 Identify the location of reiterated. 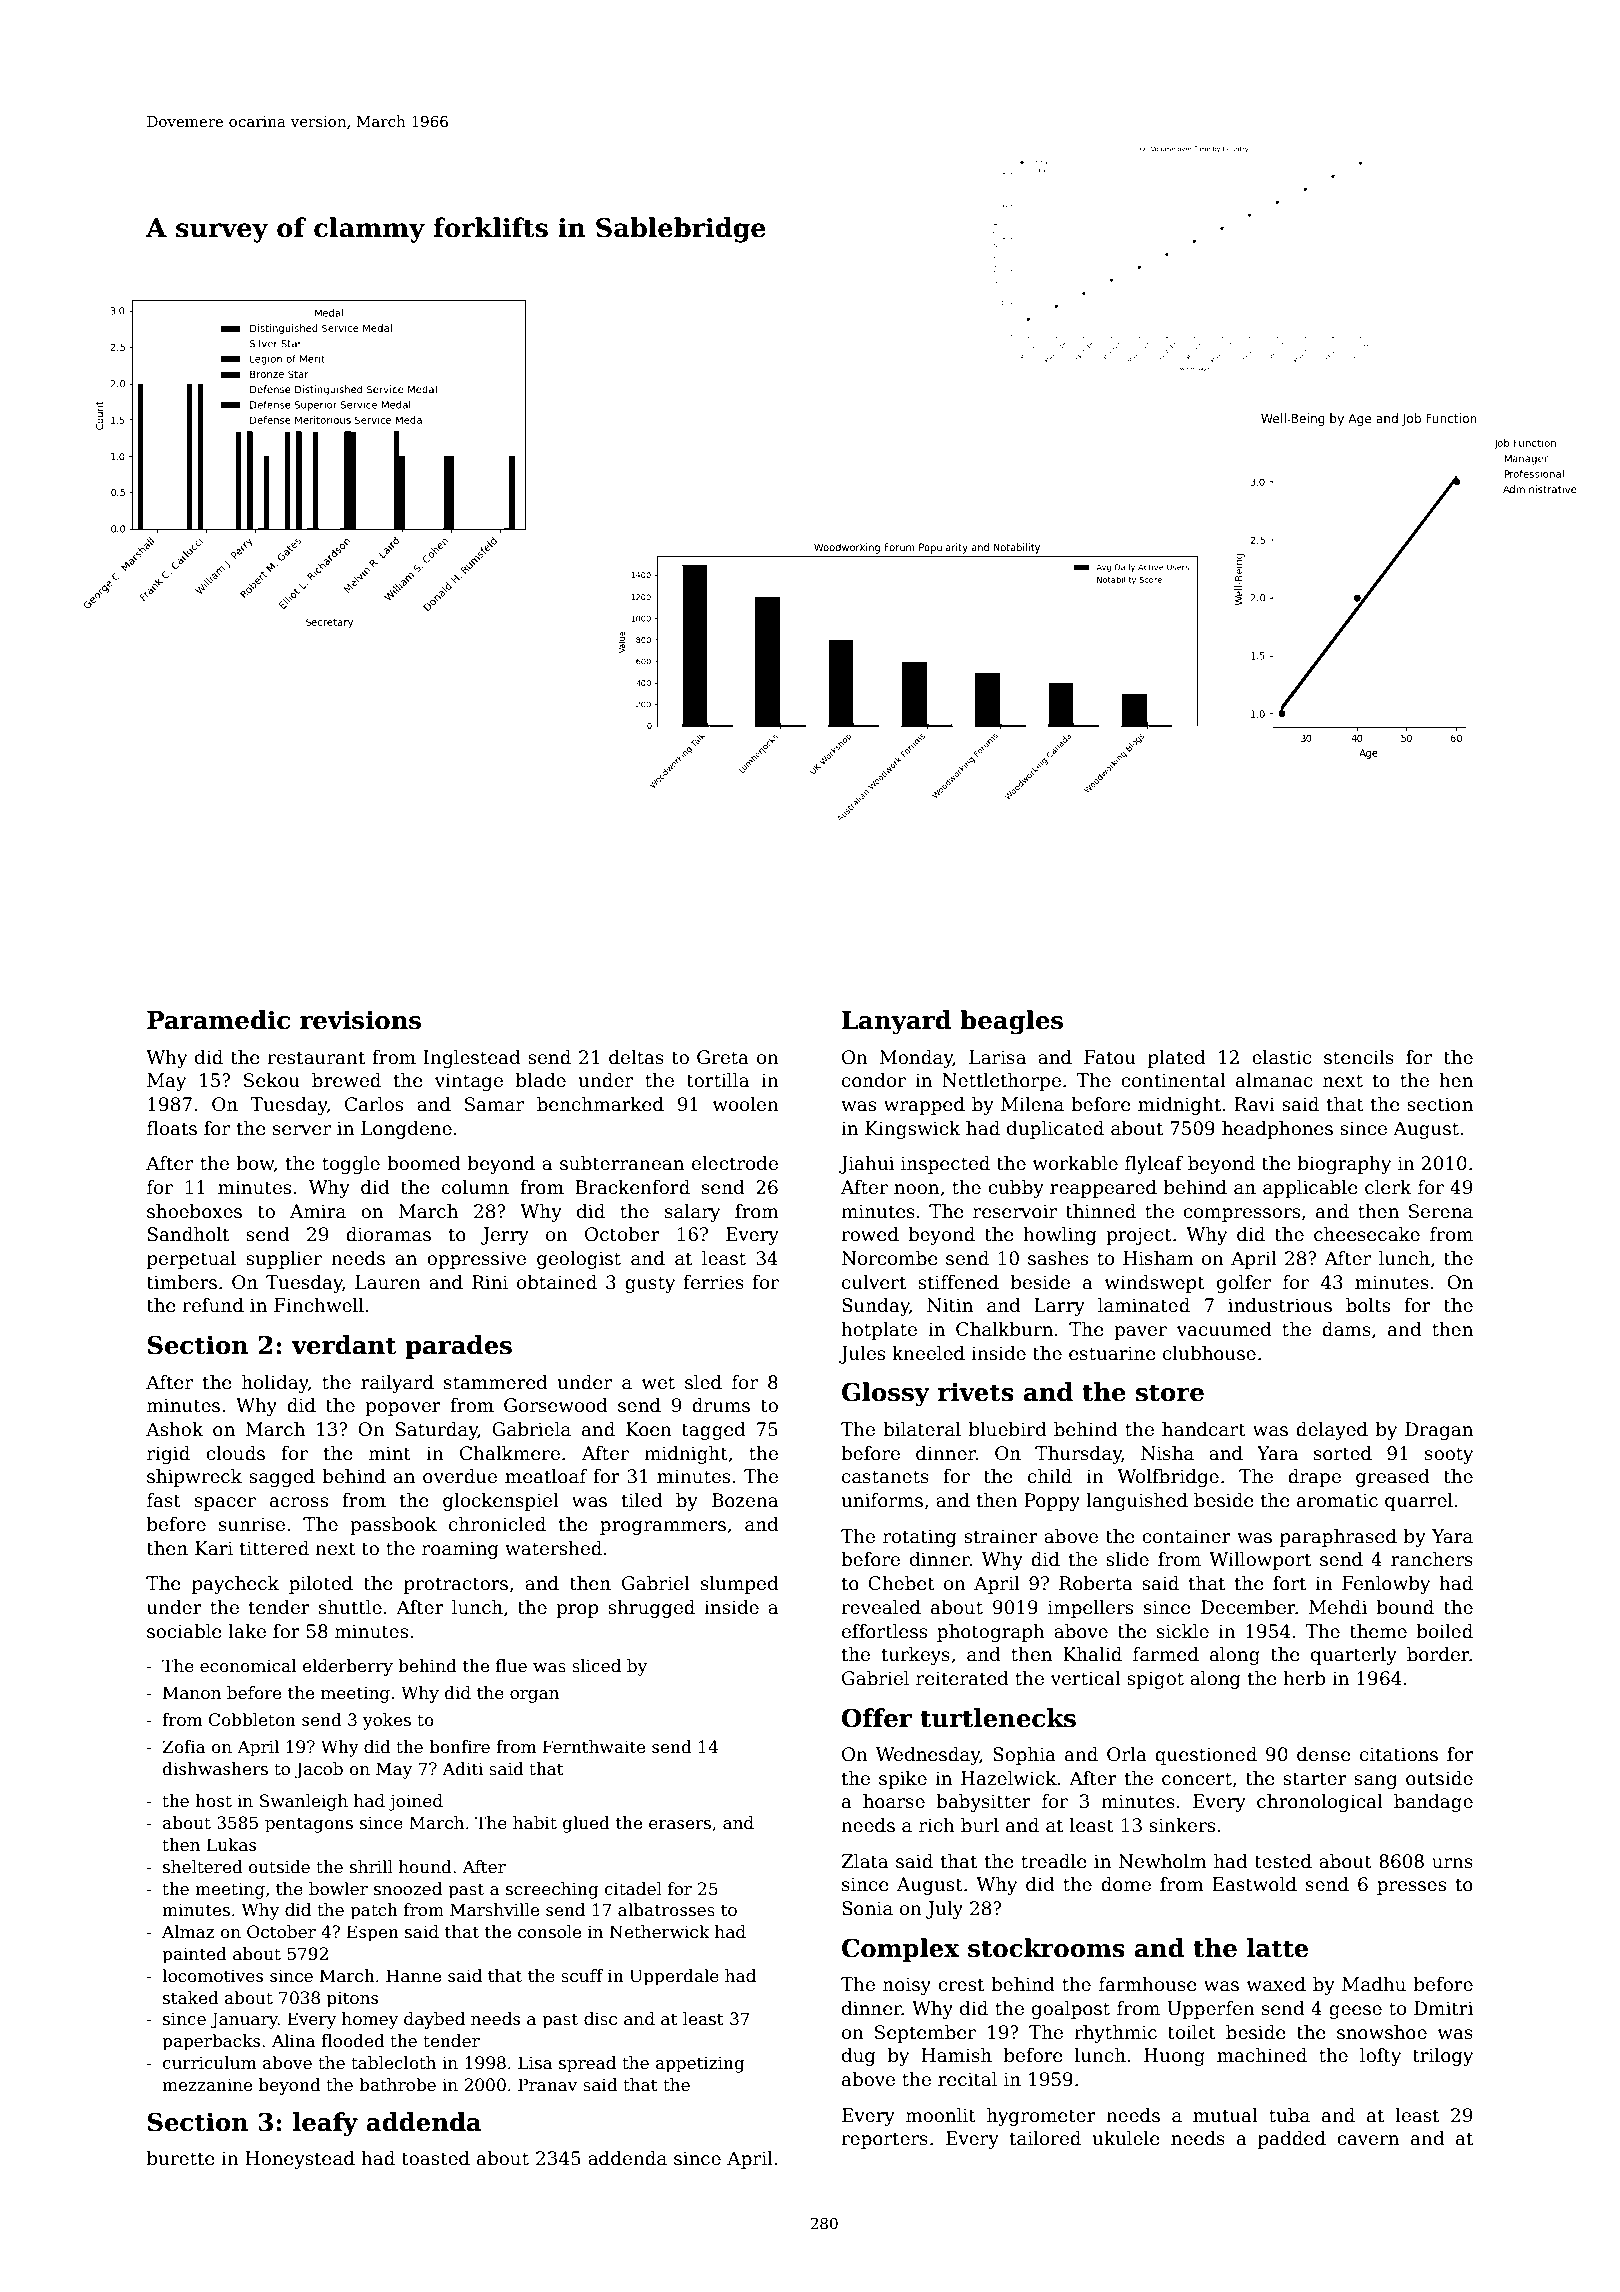
(962, 1678).
